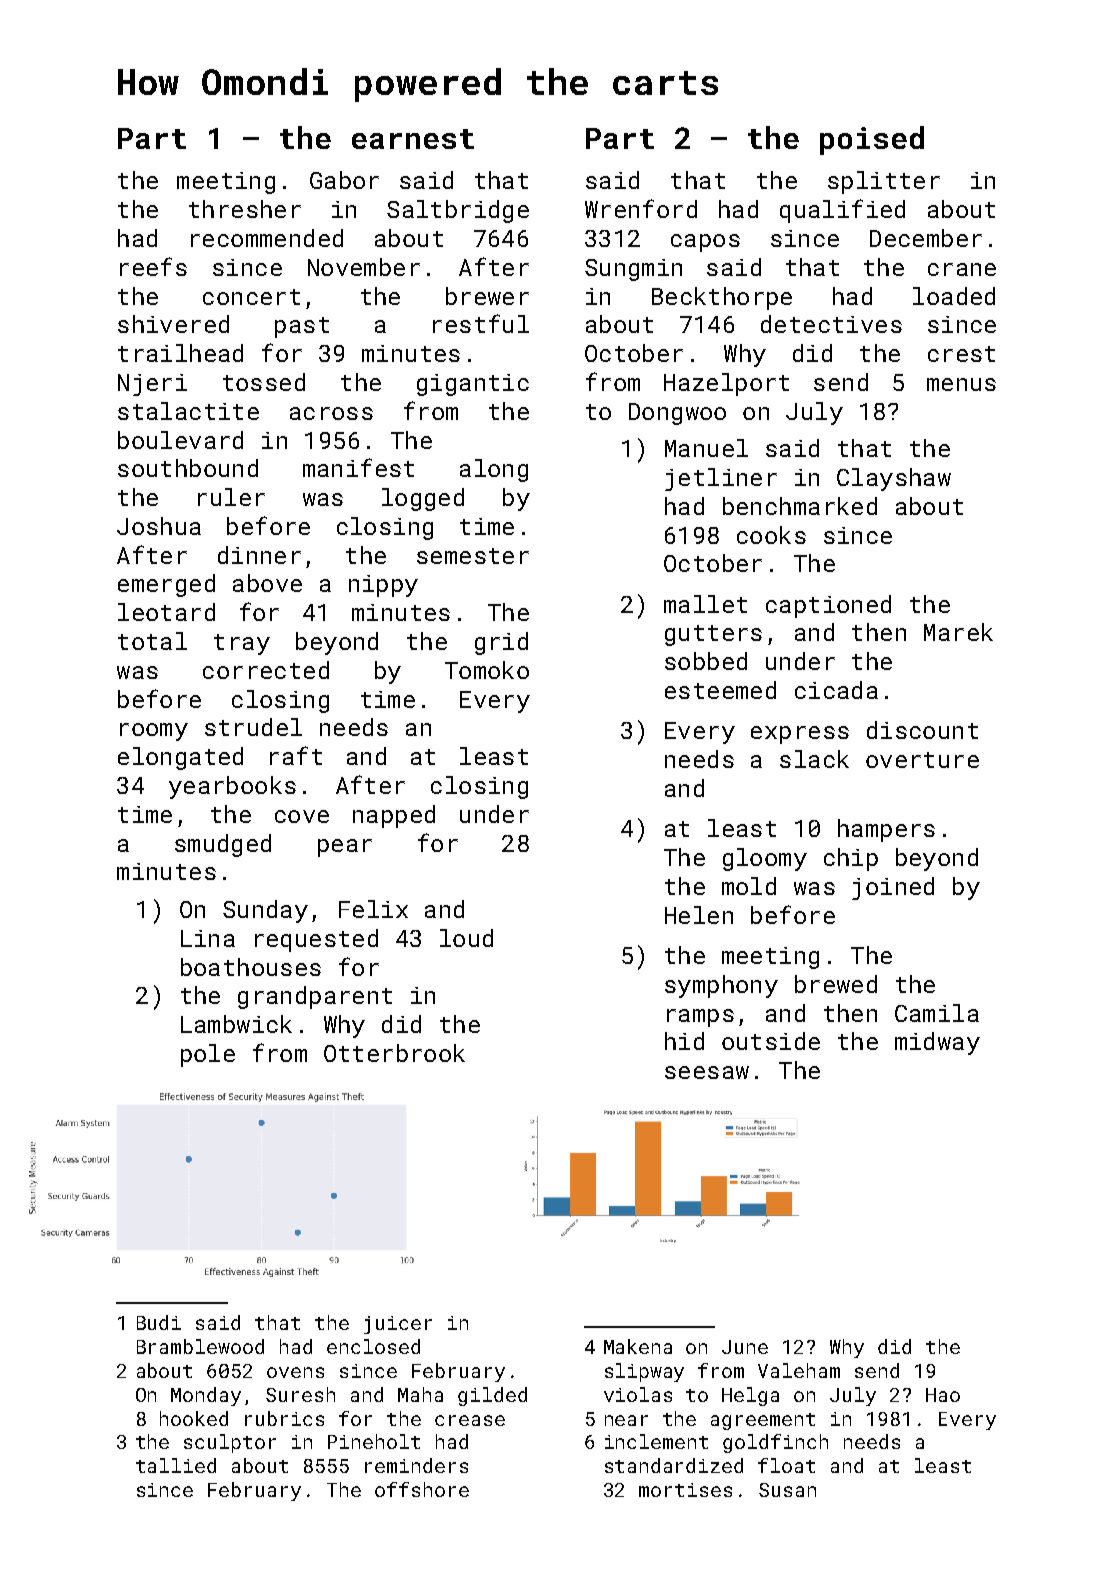  What do you see at coordinates (173, 324) in the page?
I see `shivered` at bounding box center [173, 324].
